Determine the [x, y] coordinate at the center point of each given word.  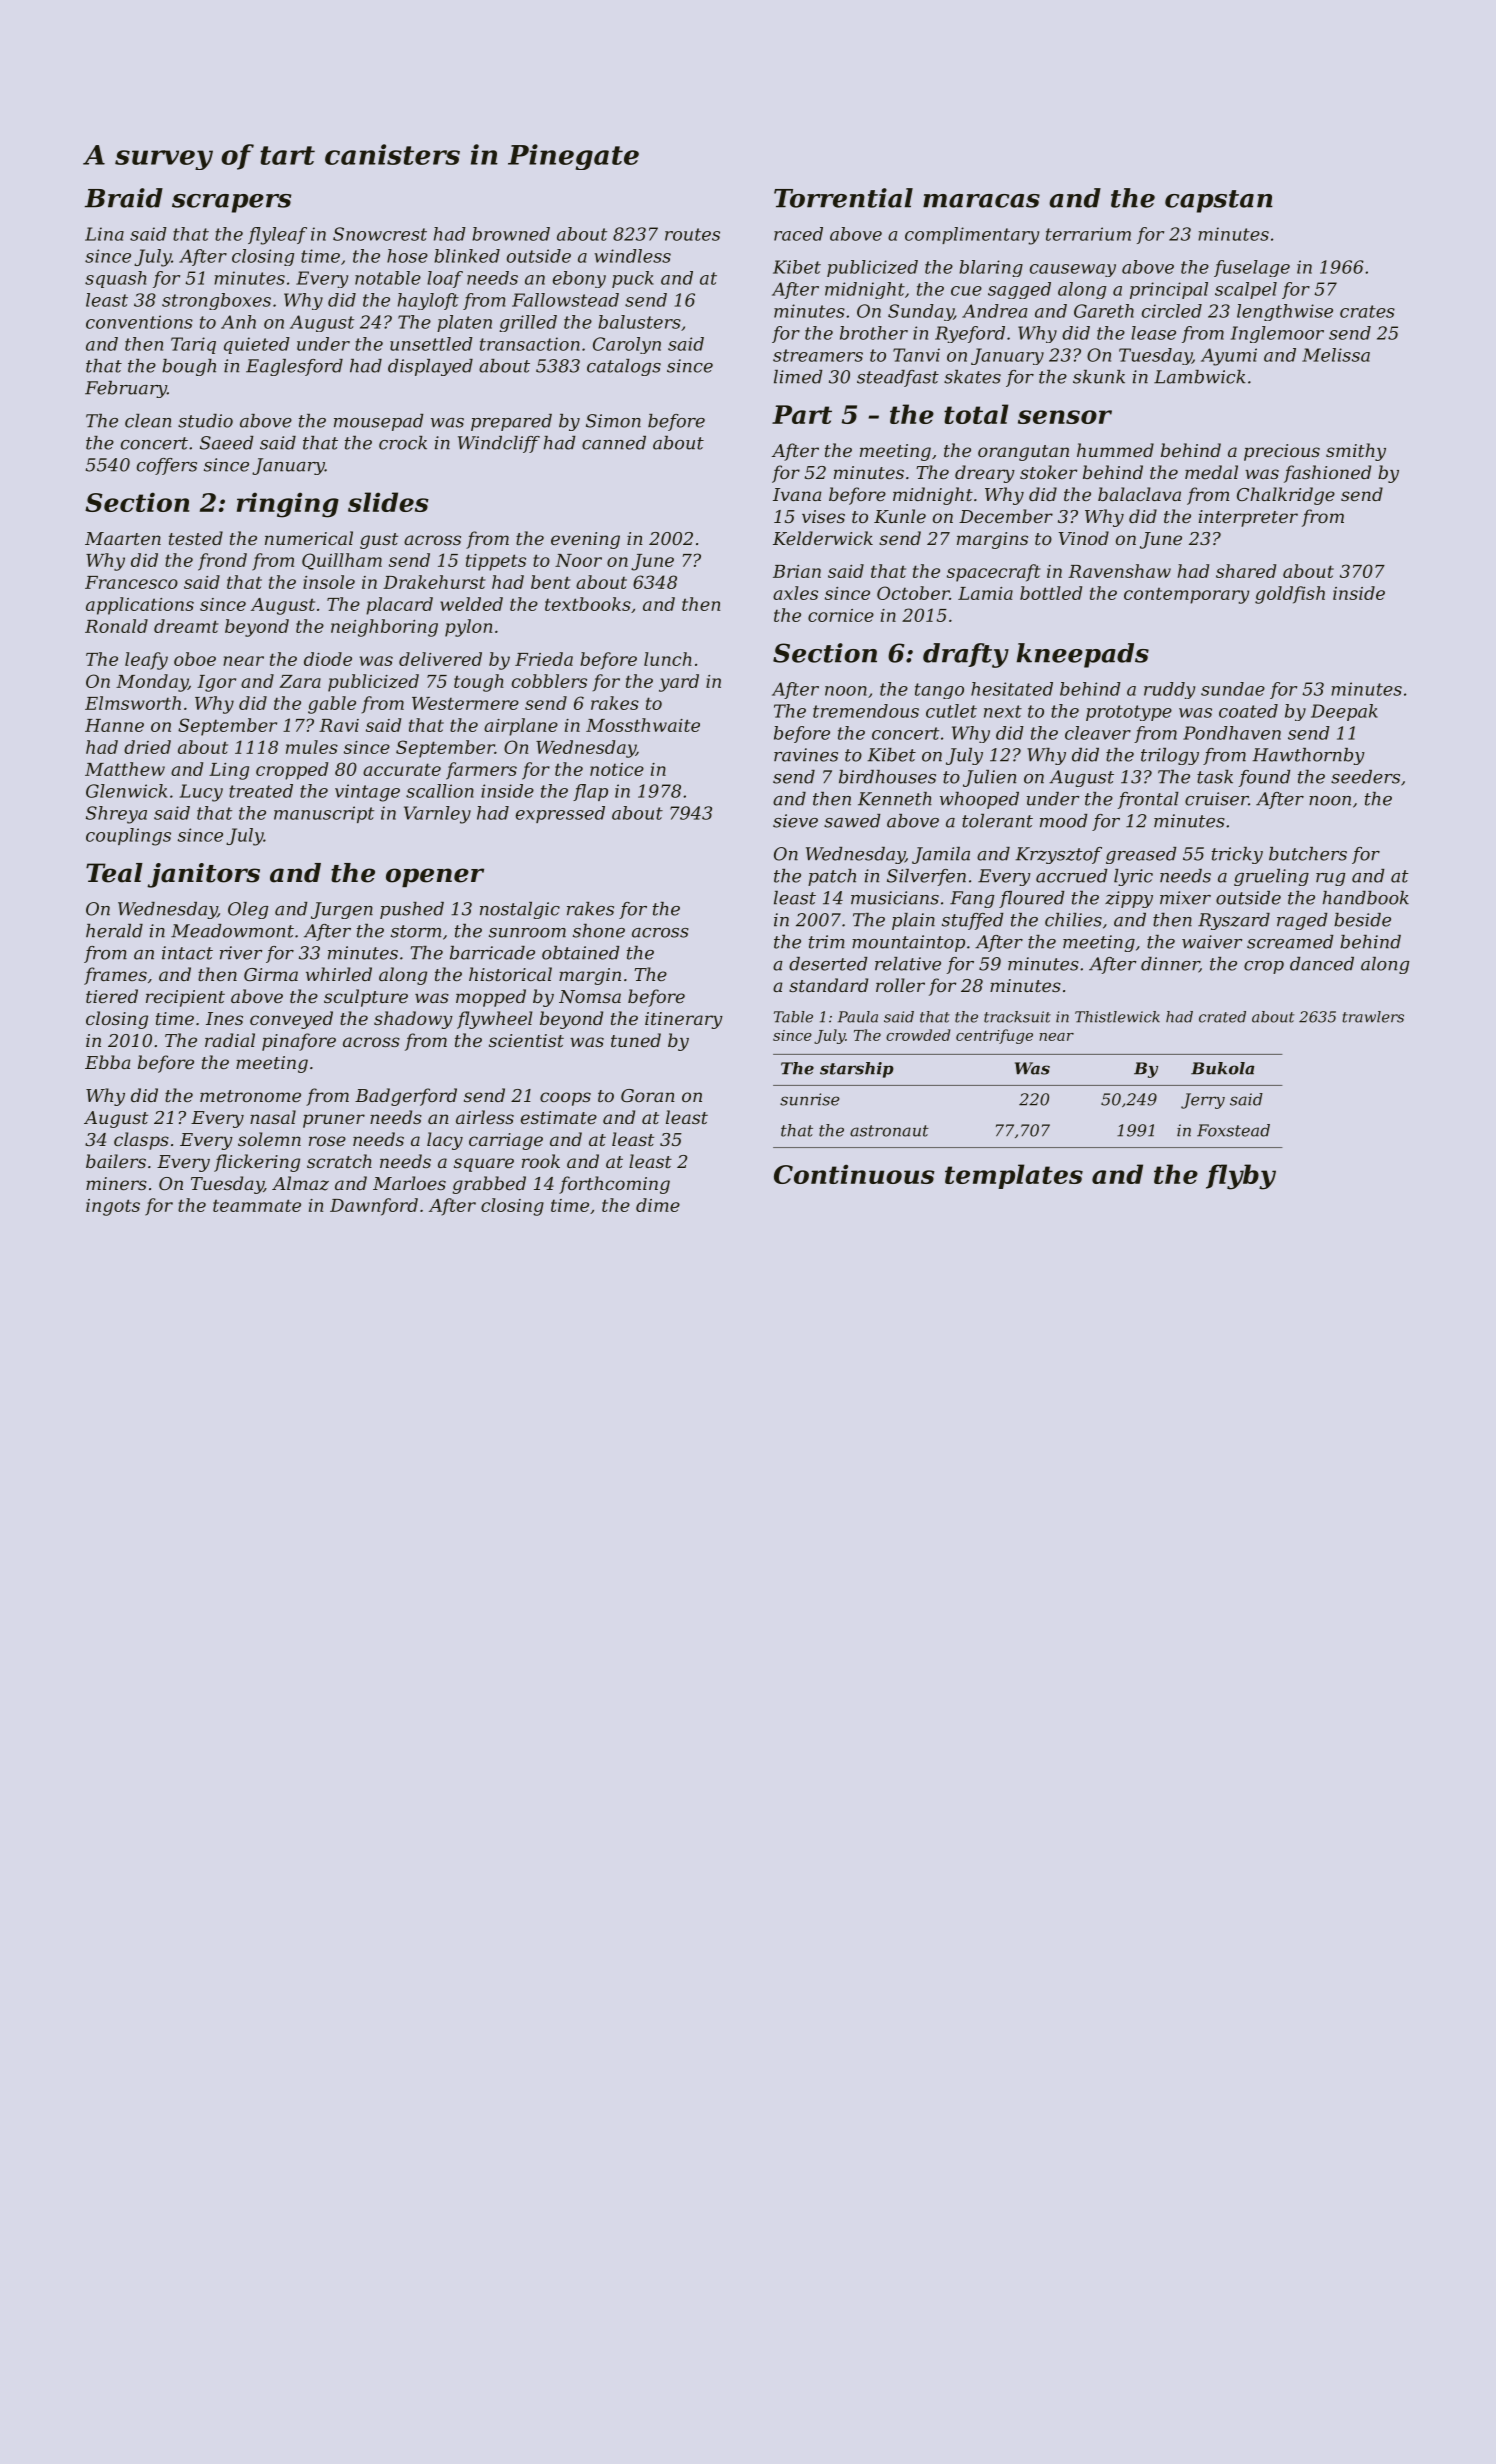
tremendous [866, 711]
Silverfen [926, 877]
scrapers [231, 203]
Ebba [107, 1062]
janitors [203, 875]
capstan [1219, 201]
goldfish [1290, 595]
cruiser [1217, 799]
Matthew [125, 769]
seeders [1365, 777]
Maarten [123, 538]
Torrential [843, 198]
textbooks [588, 604]
